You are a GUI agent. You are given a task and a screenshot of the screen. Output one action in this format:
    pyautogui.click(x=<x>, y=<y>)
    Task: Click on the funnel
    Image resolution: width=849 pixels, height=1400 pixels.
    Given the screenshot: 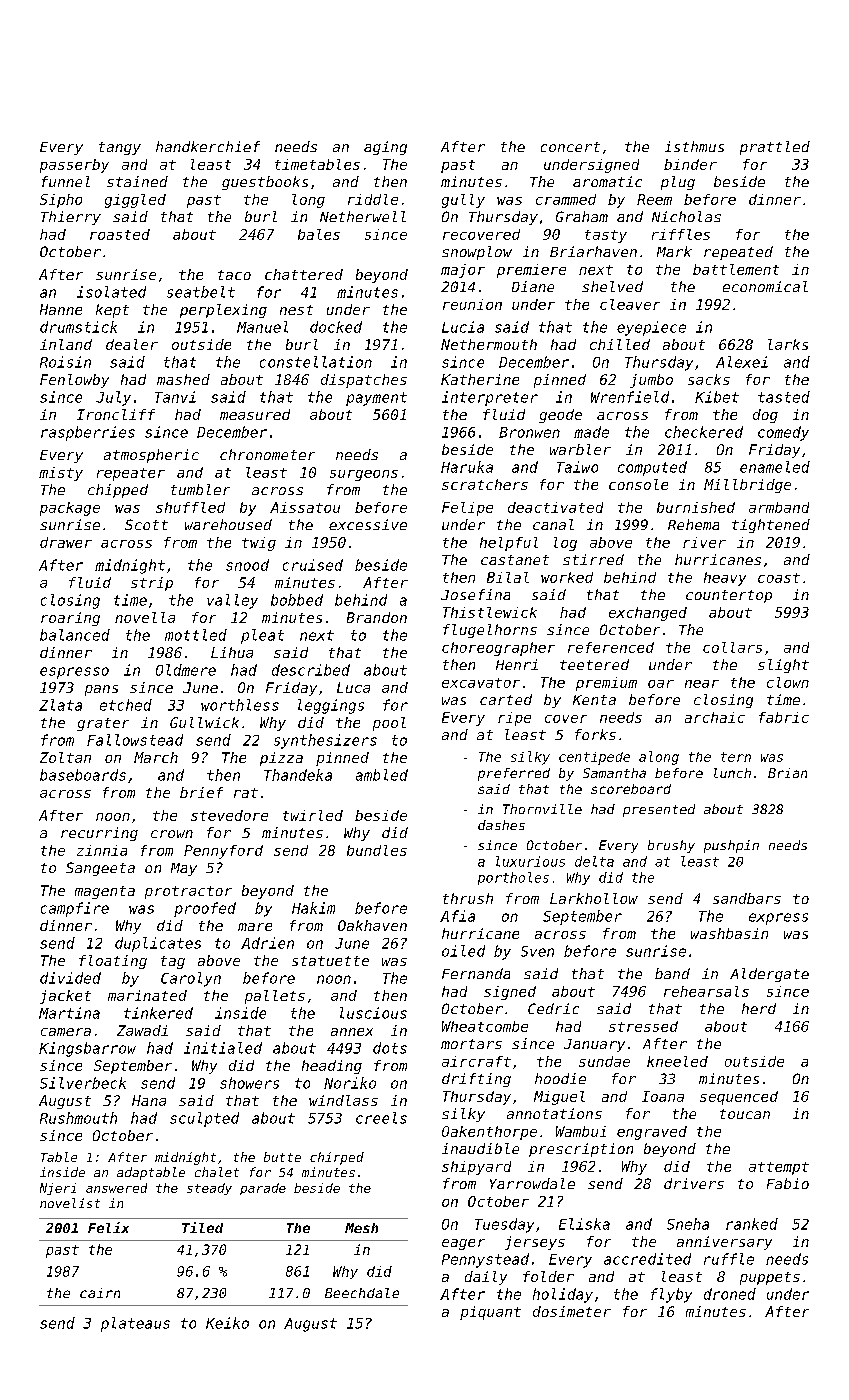 What is the action you would take?
    pyautogui.click(x=66, y=181)
